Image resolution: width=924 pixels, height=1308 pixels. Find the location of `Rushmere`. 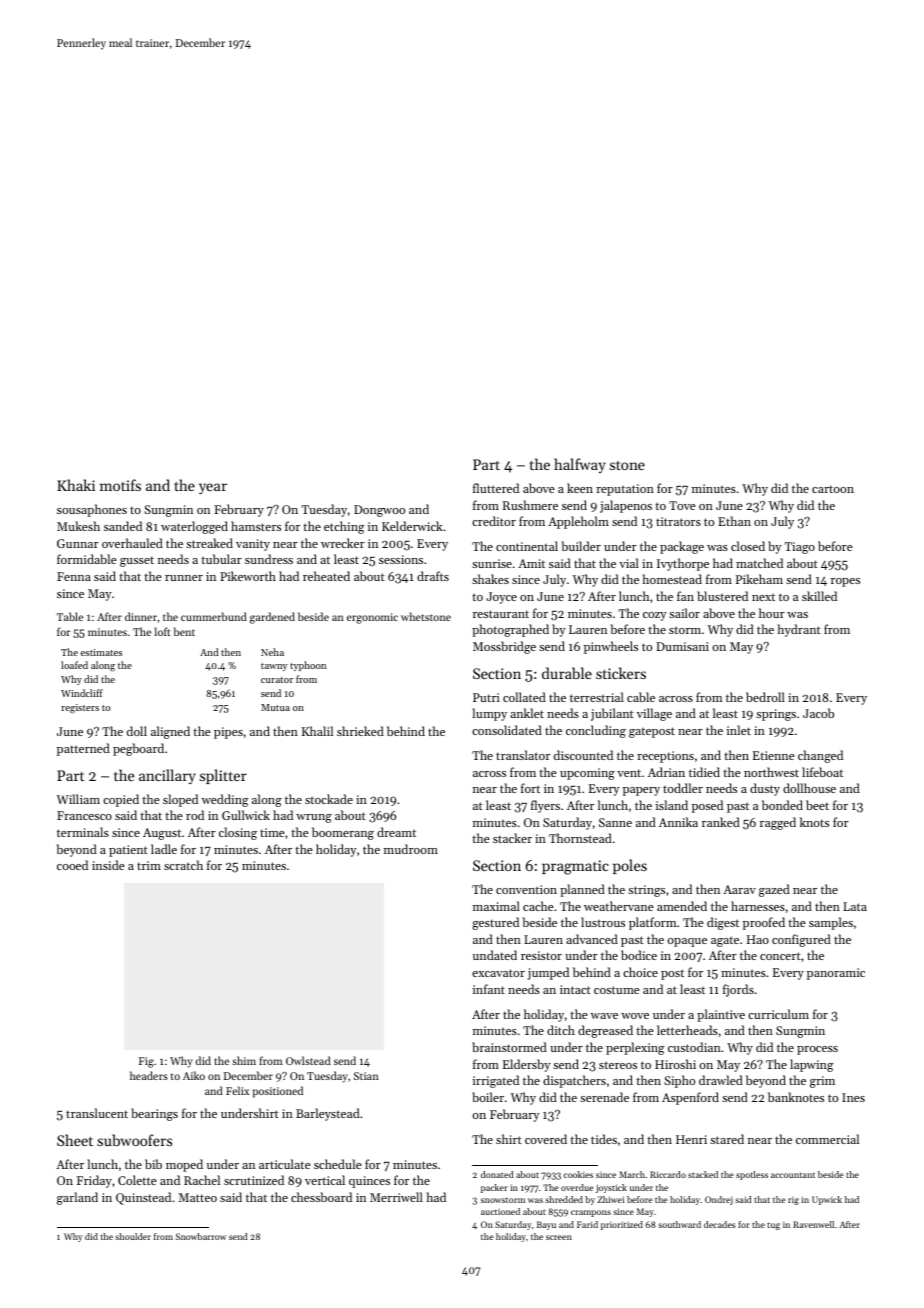

Rushmere is located at coordinates (530, 505).
